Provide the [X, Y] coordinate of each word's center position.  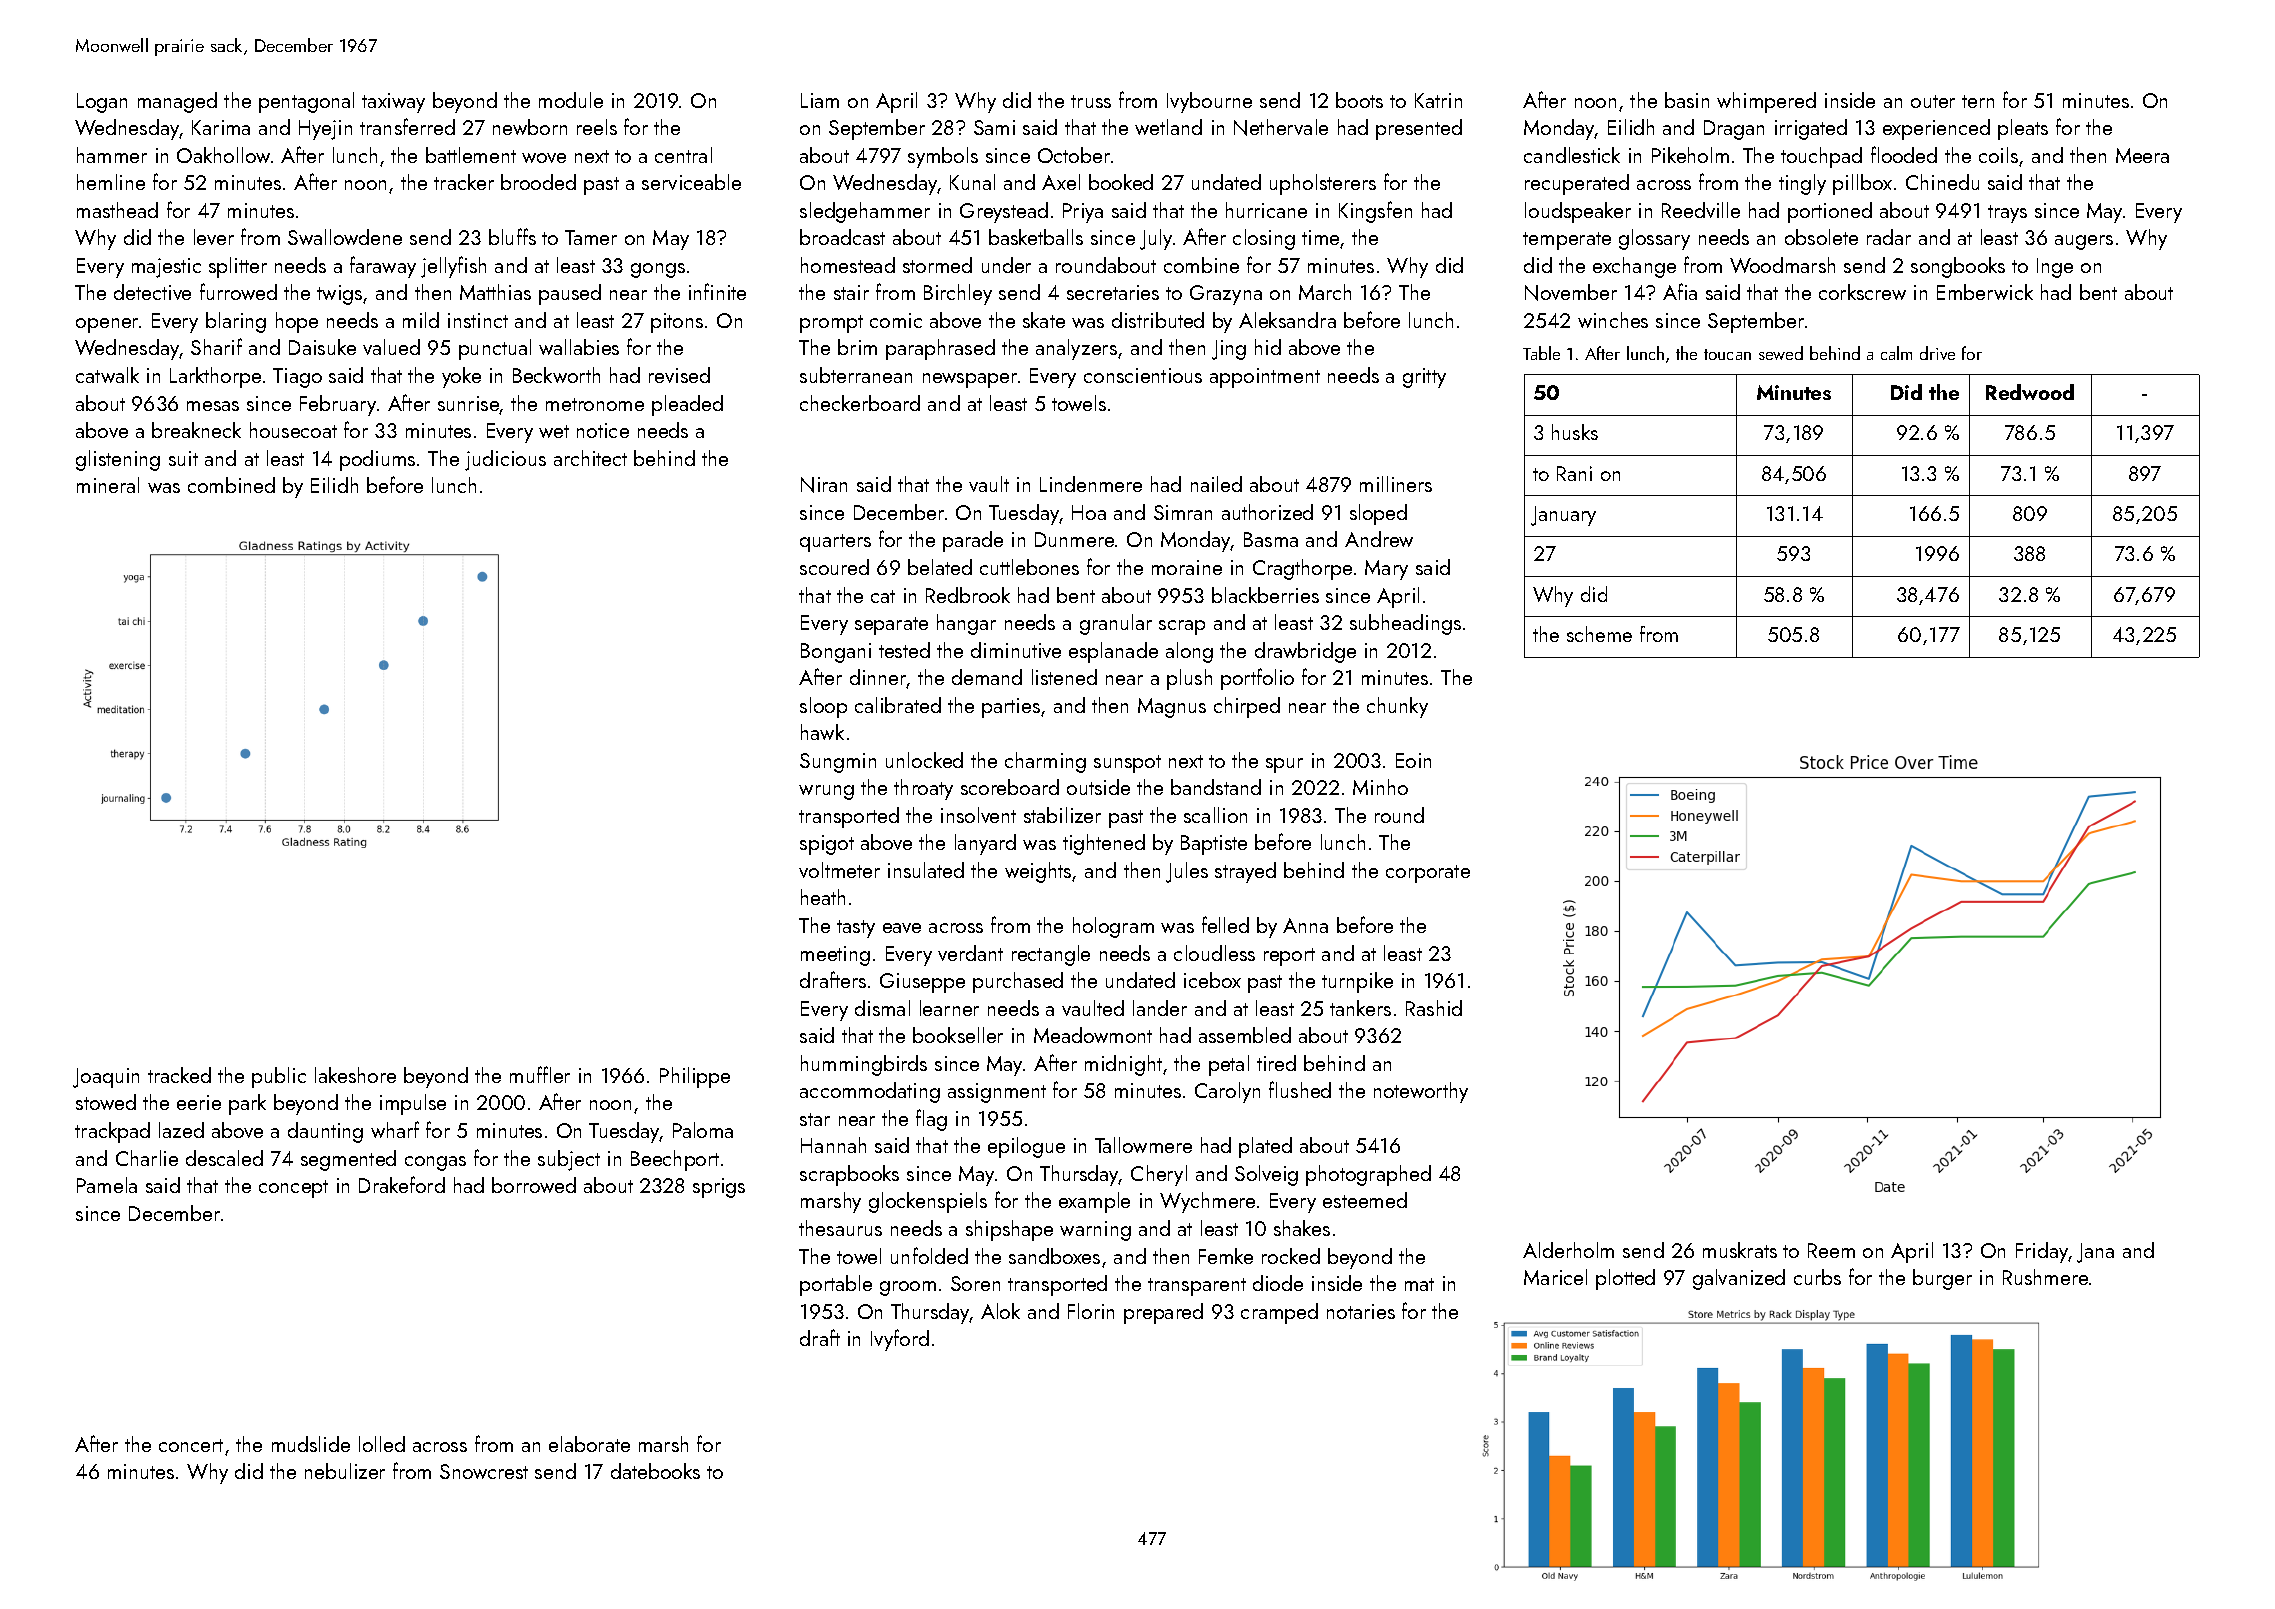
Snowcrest [484, 1471]
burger [1942, 1279]
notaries [1361, 1311]
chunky [1397, 707]
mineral [108, 485]
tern [1978, 101]
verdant [970, 953]
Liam [820, 100]
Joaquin [106, 1078]
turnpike [1357, 982]
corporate [1428, 874]
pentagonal [306, 102]
